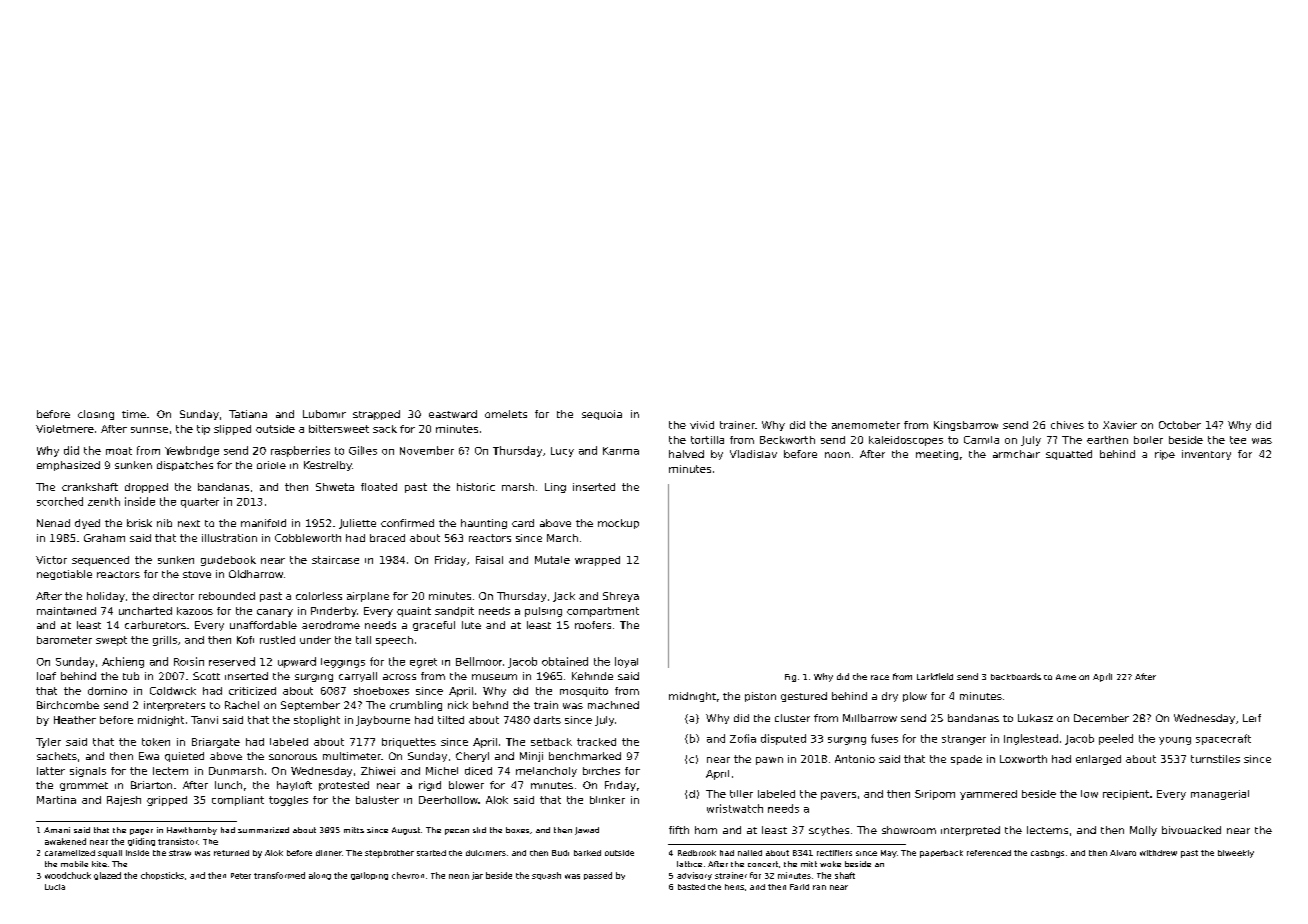 Image resolution: width=1308 pixels, height=924 pixels. I want to click on inventory, so click(1206, 455).
